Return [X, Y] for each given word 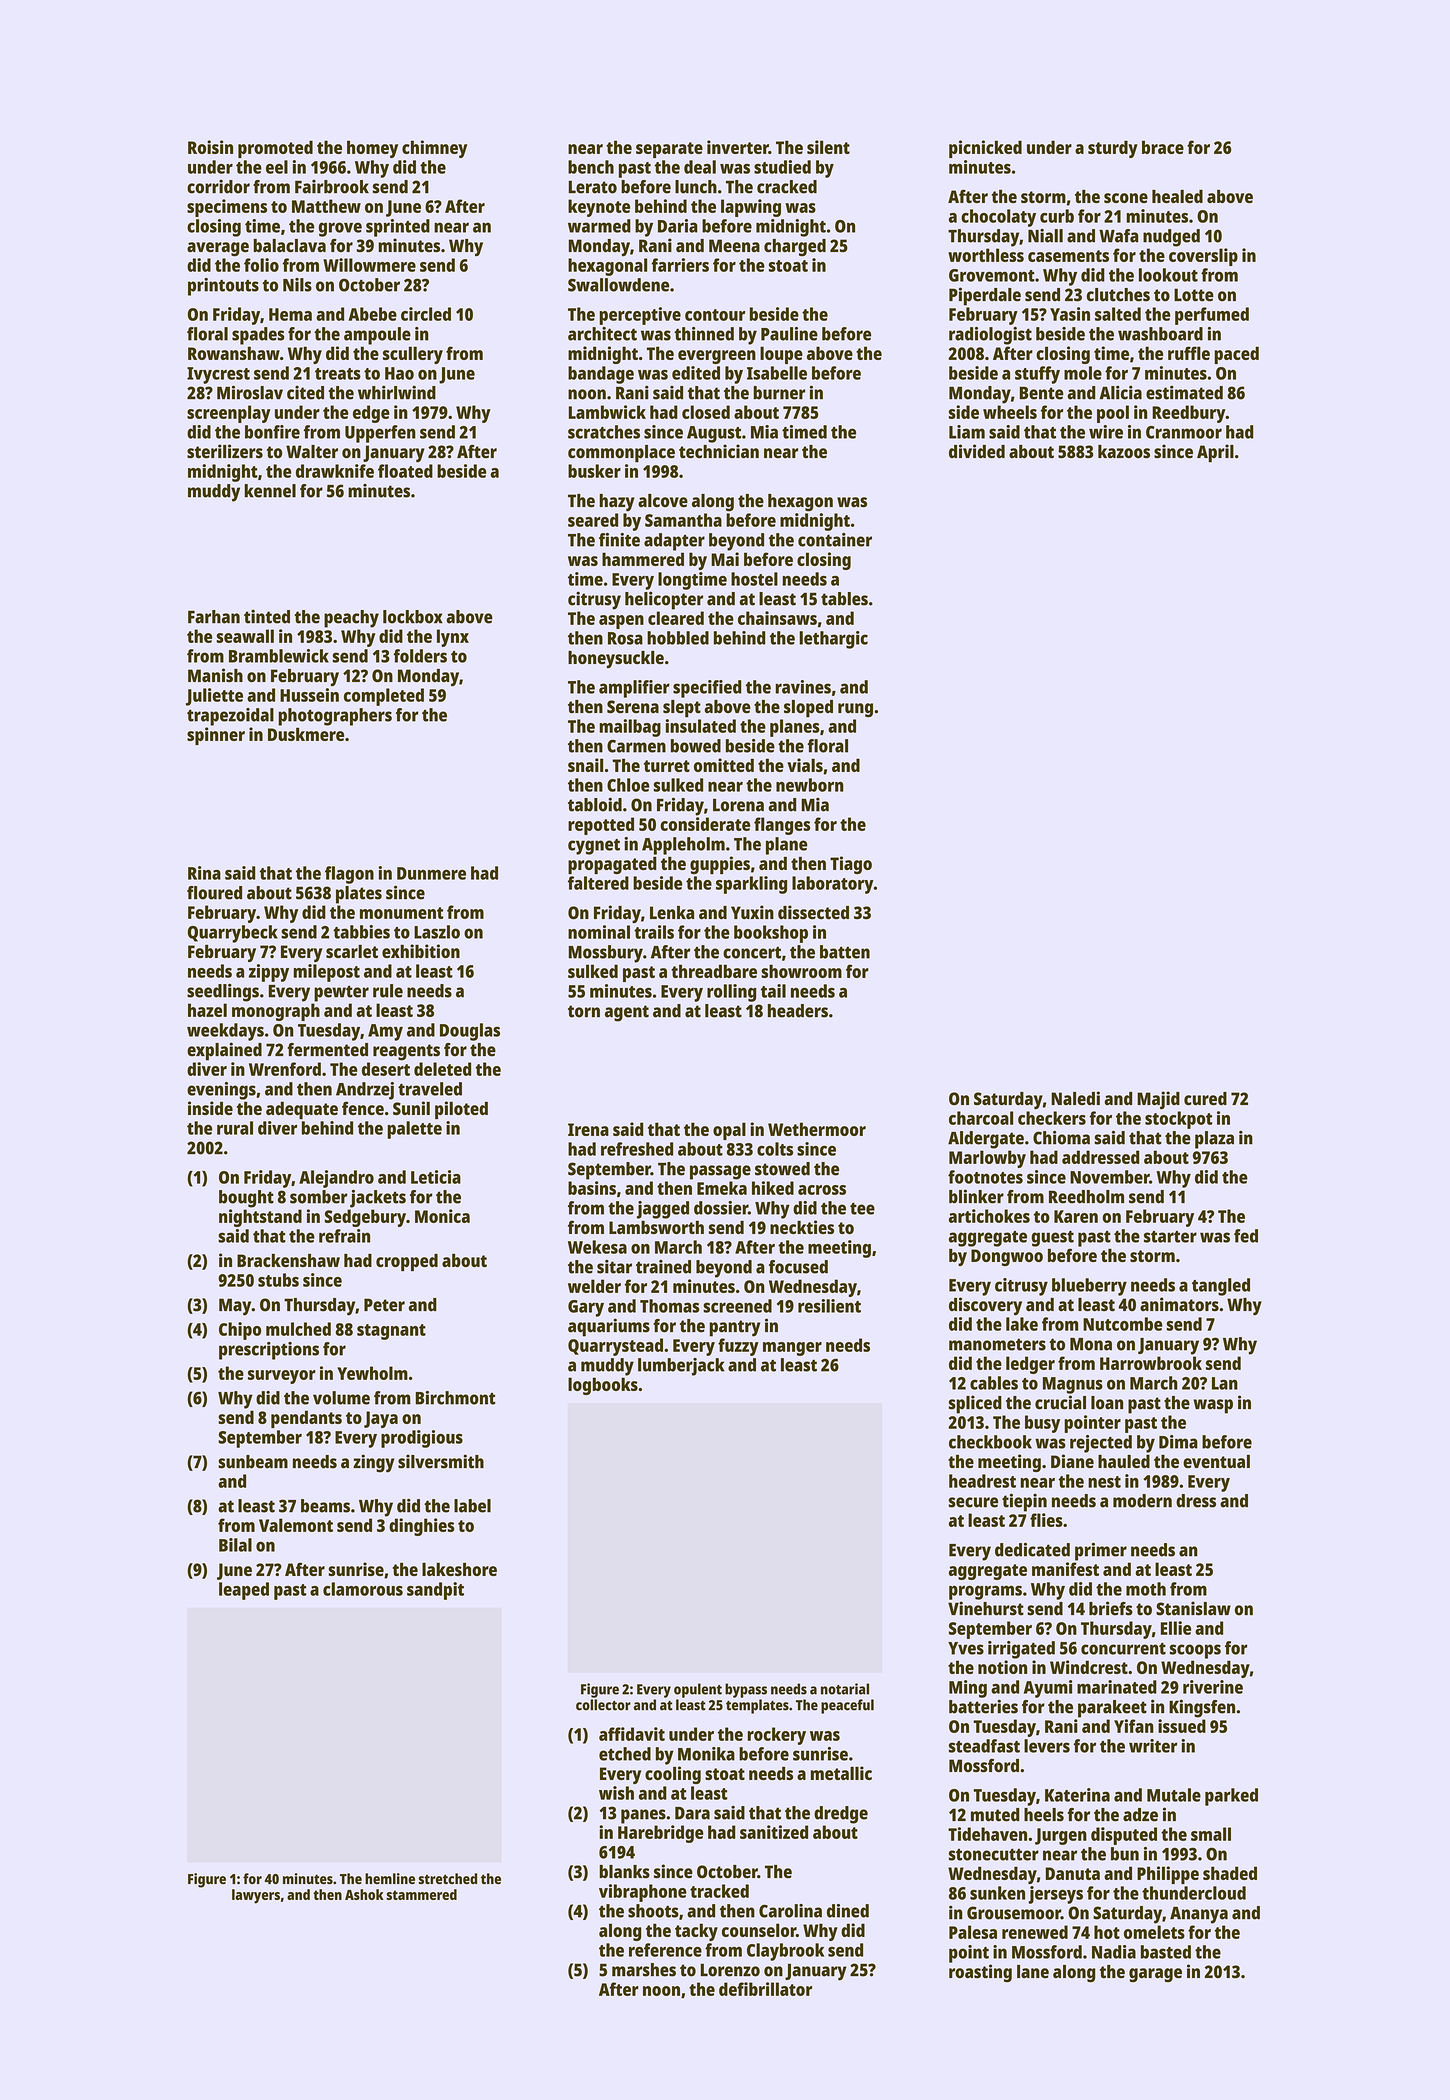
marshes [644, 1970]
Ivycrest [218, 375]
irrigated [1021, 1650]
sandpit [435, 1591]
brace [1163, 147]
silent [828, 147]
